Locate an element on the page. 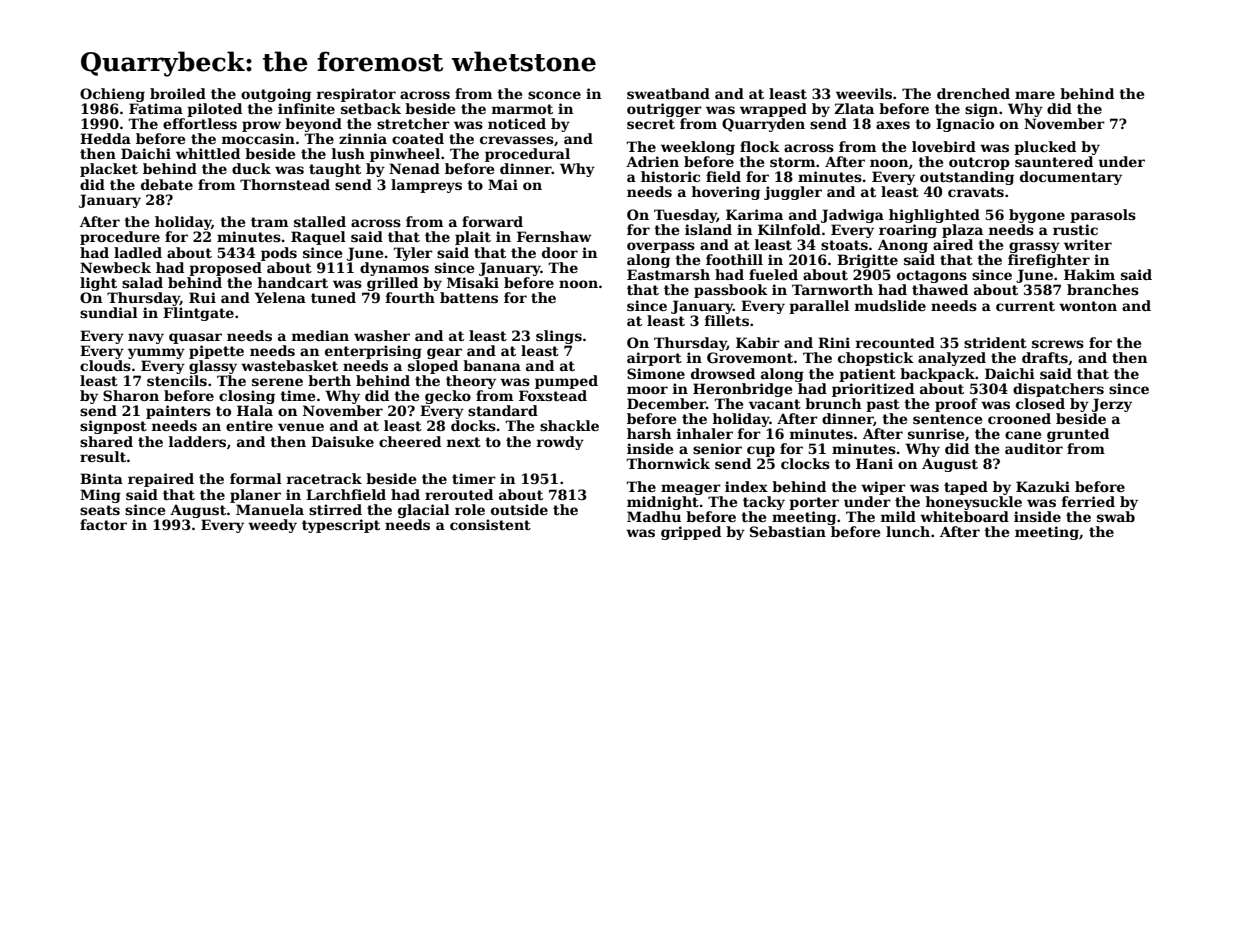  factor is located at coordinates (103, 524).
